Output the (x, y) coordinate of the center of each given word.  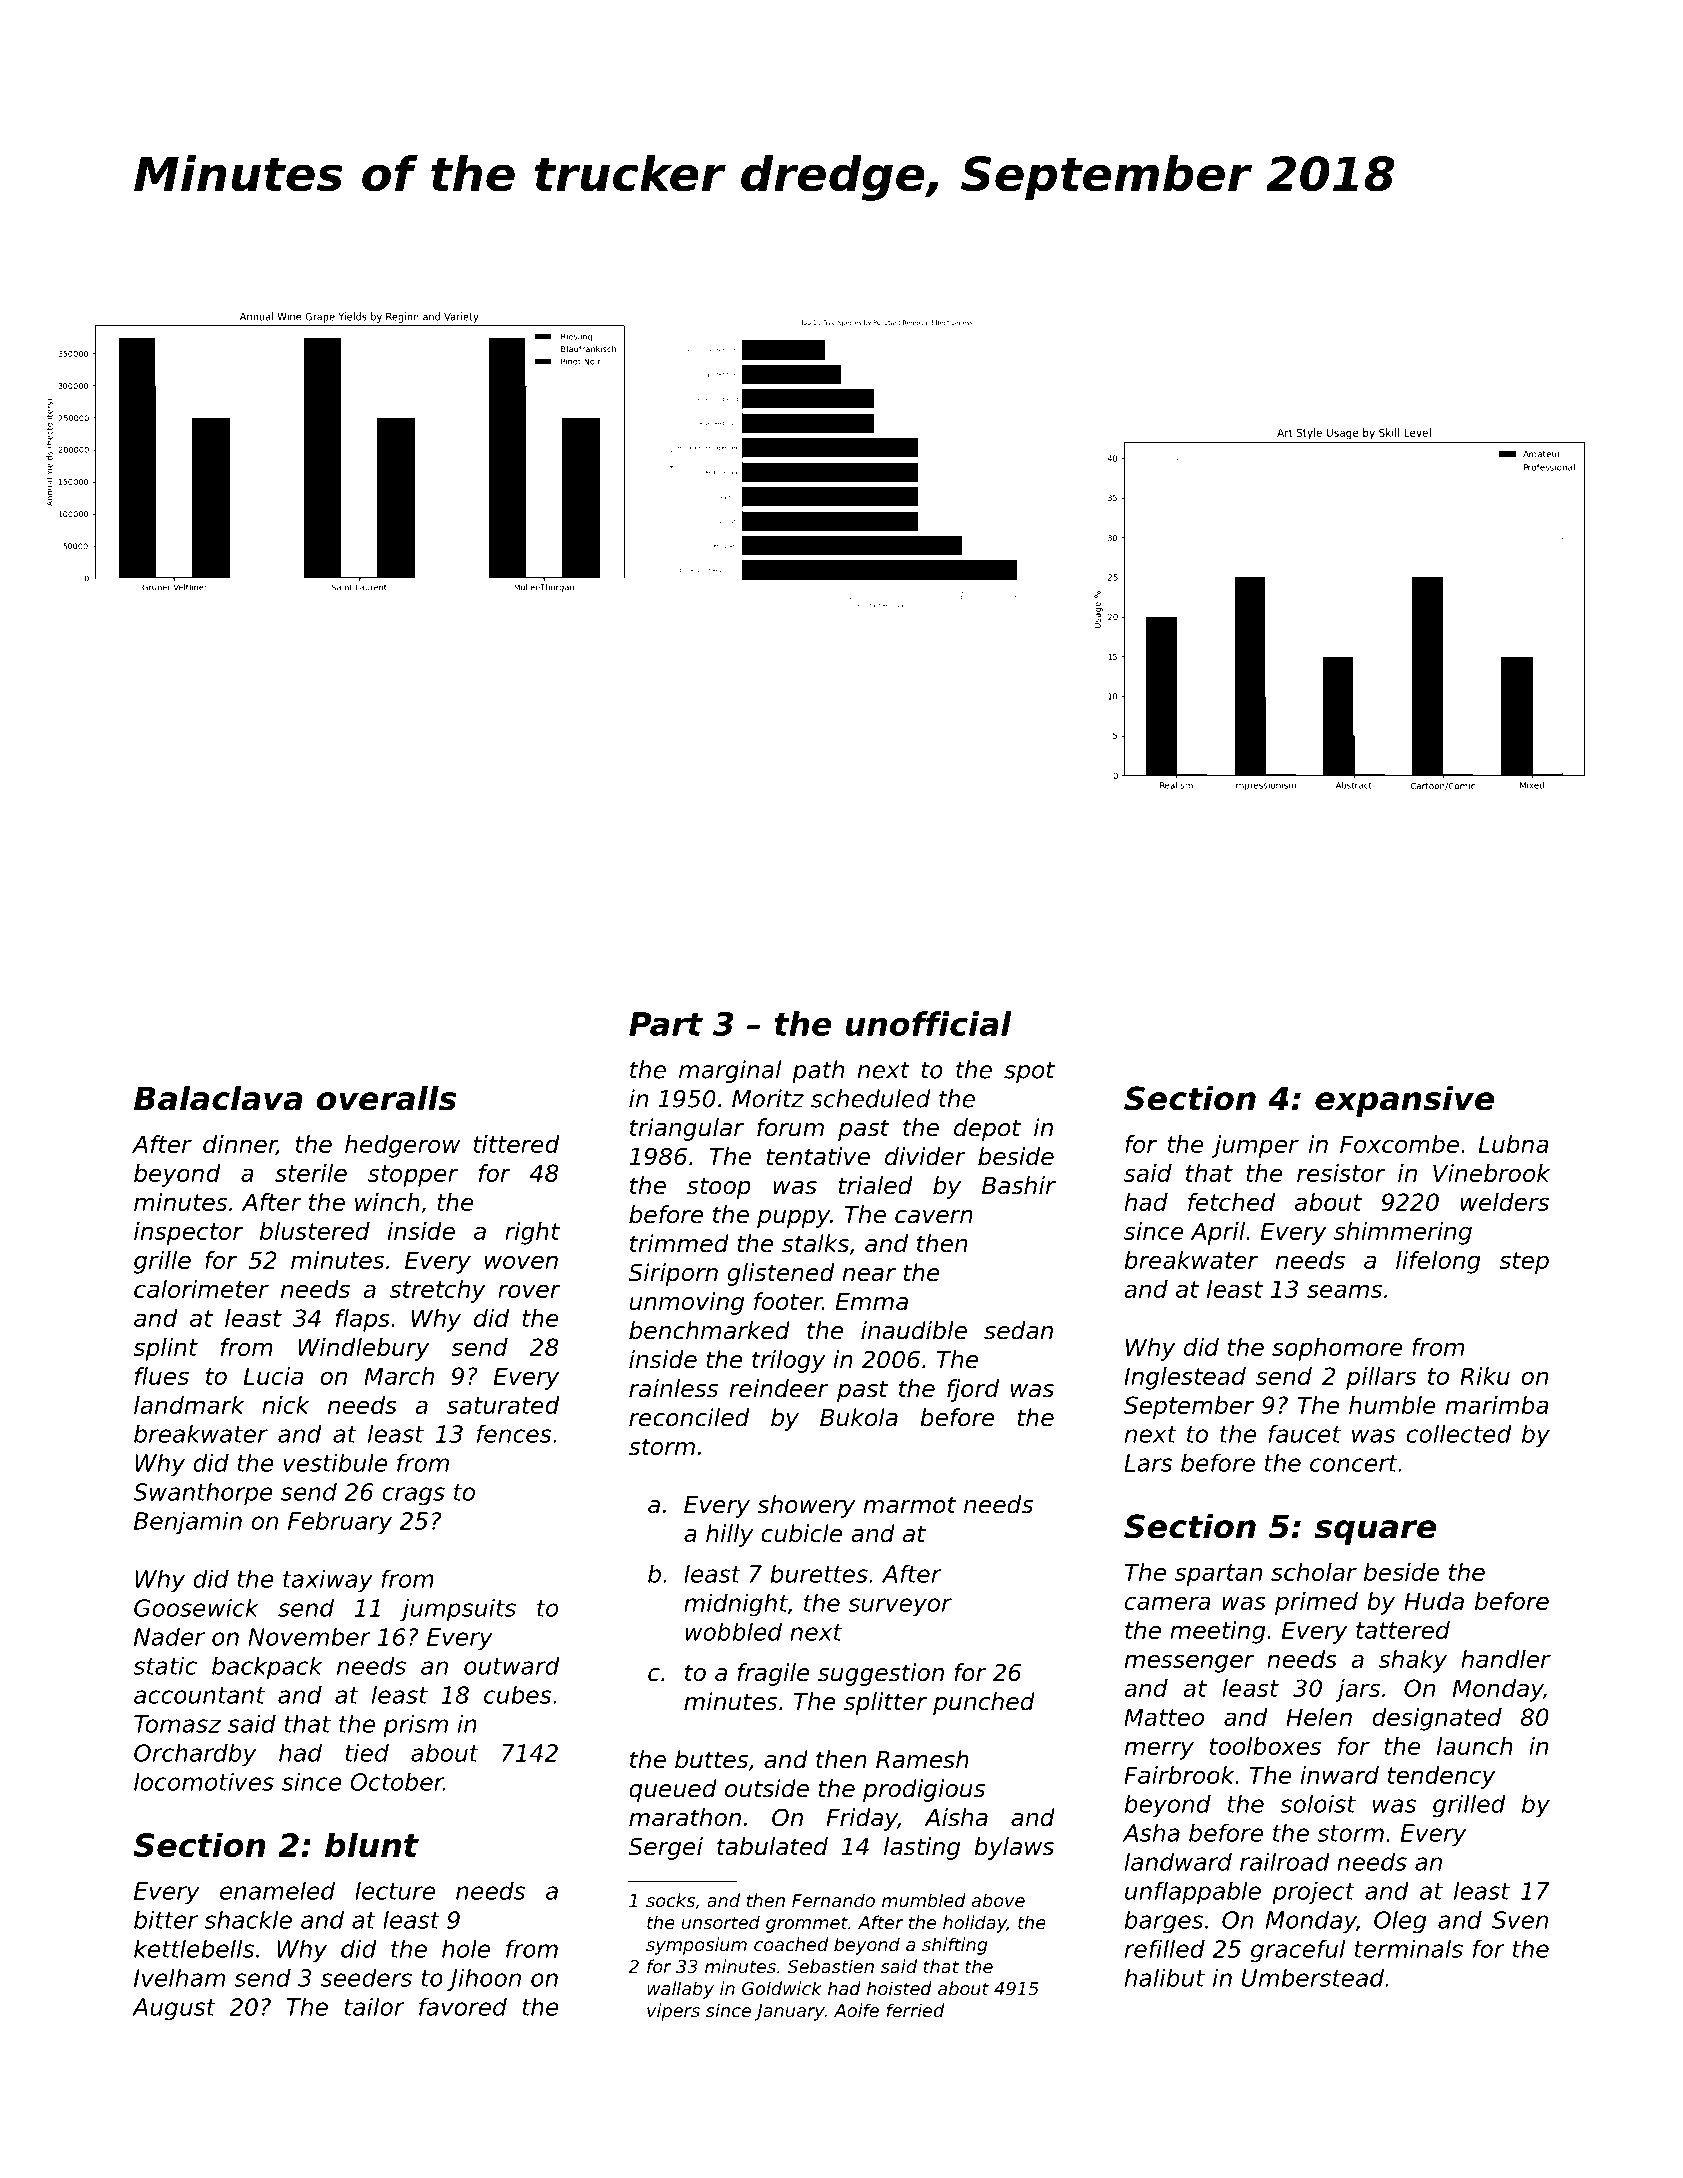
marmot (909, 1505)
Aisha (956, 1817)
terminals (1409, 1949)
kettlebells (194, 1949)
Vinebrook (1491, 1173)
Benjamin (188, 1523)
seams (1344, 1291)
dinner (240, 1145)
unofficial (928, 1023)
